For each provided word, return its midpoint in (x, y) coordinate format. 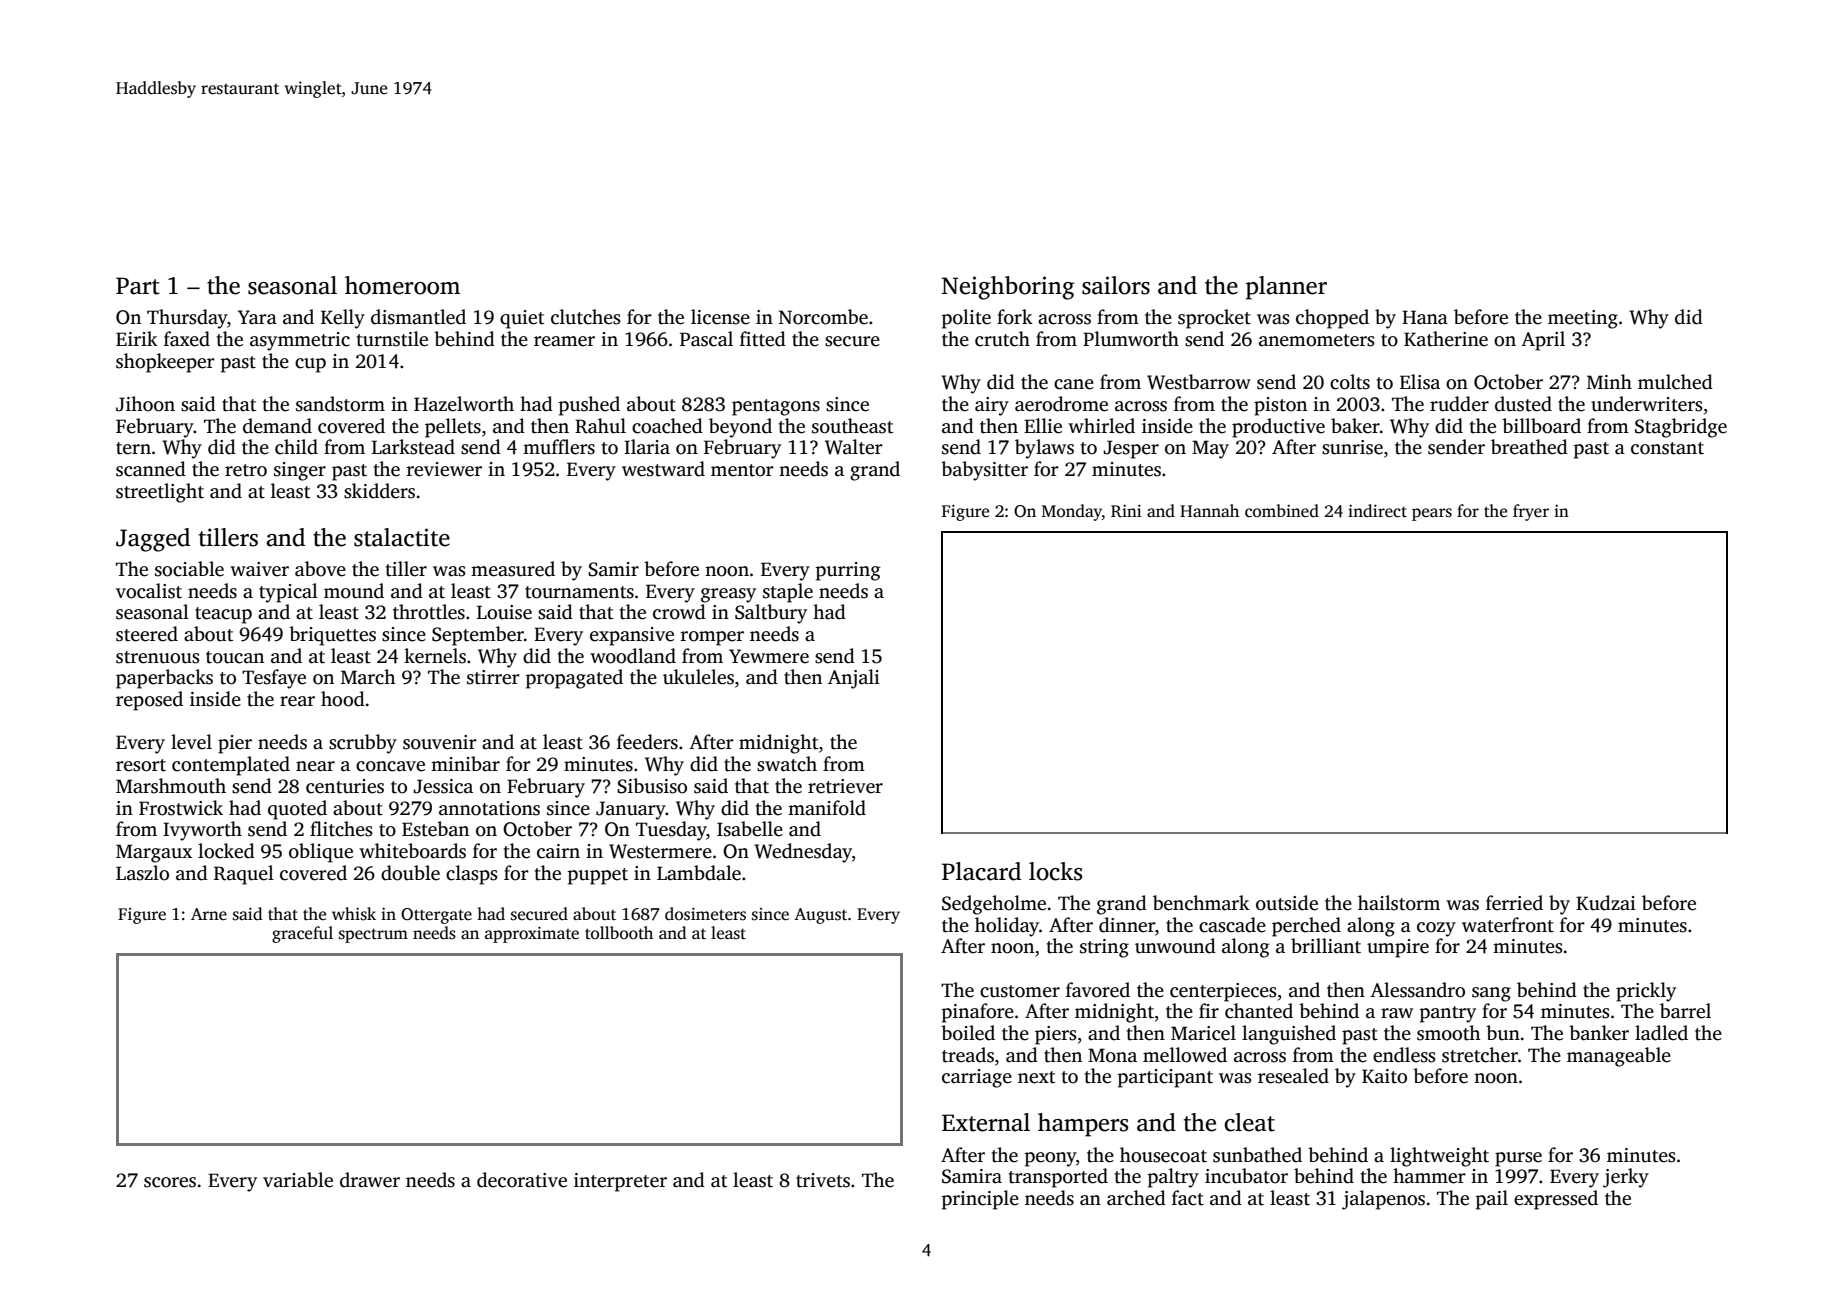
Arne (209, 914)
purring (848, 571)
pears (1432, 514)
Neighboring (1008, 288)
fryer (1531, 512)
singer (300, 471)
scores (170, 1182)
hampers (1083, 1125)
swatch (787, 764)
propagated (574, 679)
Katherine (1446, 339)
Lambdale (699, 873)
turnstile (392, 339)
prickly (1646, 992)
